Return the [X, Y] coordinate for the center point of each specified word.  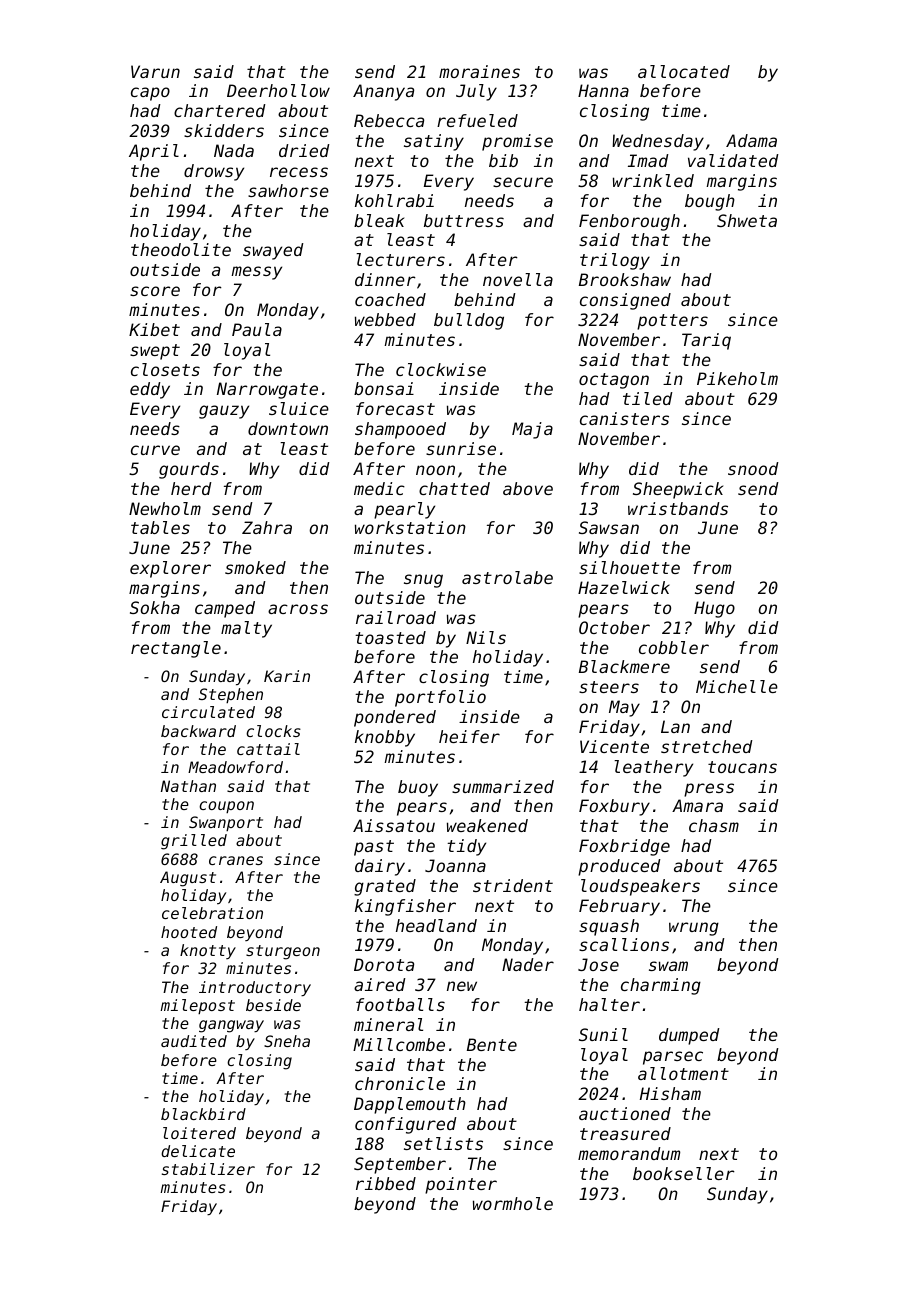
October [614, 627]
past [374, 848]
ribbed [386, 1183]
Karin [287, 676]
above [528, 488]
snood [753, 468]
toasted [390, 637]
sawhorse [288, 190]
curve [155, 450]
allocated [684, 71]
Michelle [737, 686]
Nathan [188, 786]
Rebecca [389, 120]
